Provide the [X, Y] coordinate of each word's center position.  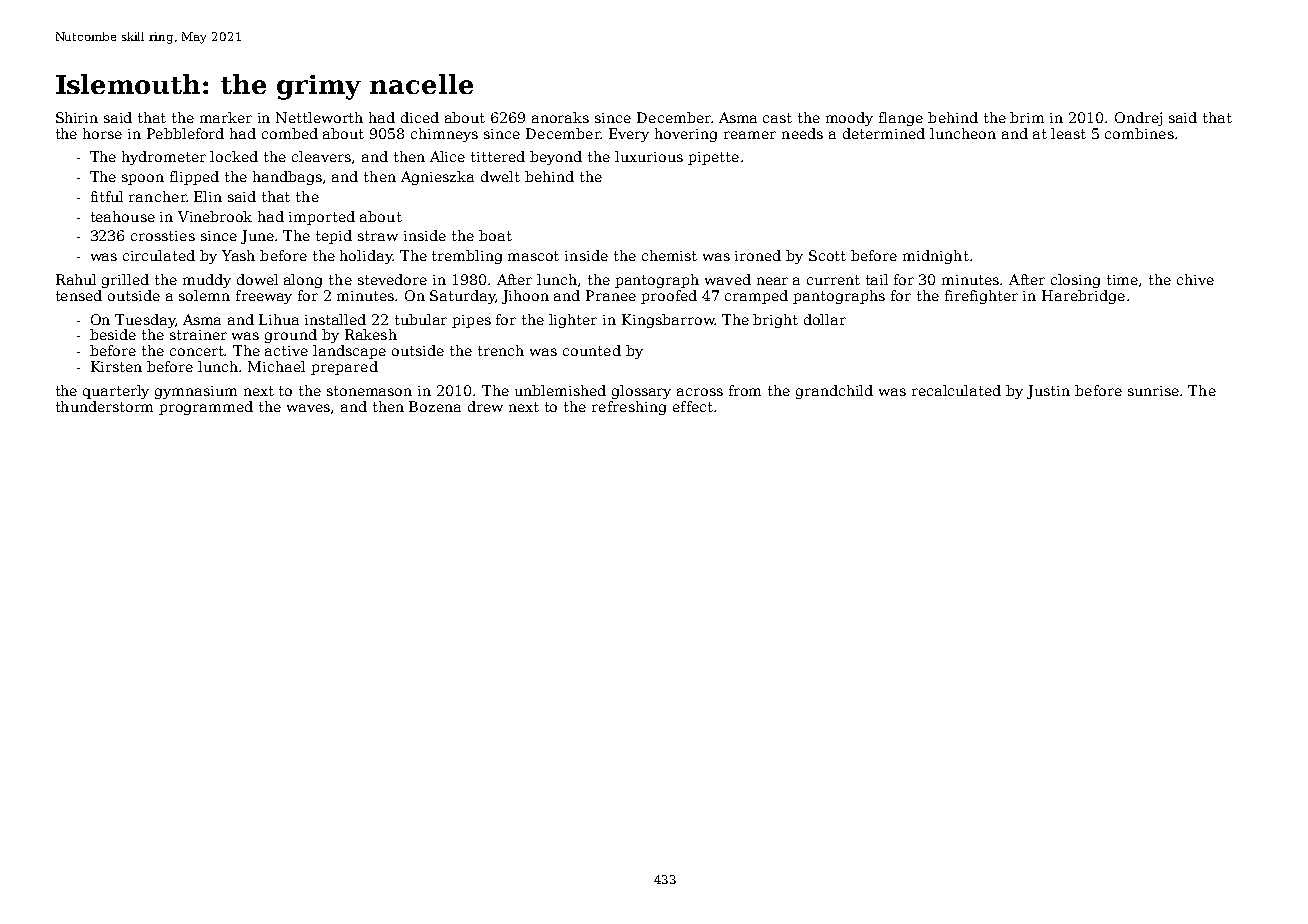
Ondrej [1138, 119]
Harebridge [1083, 297]
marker [226, 117]
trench [501, 350]
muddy [207, 281]
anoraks [560, 117]
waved [728, 279]
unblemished [560, 390]
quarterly [116, 392]
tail [877, 279]
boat [495, 235]
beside [113, 334]
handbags [287, 178]
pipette [713, 158]
